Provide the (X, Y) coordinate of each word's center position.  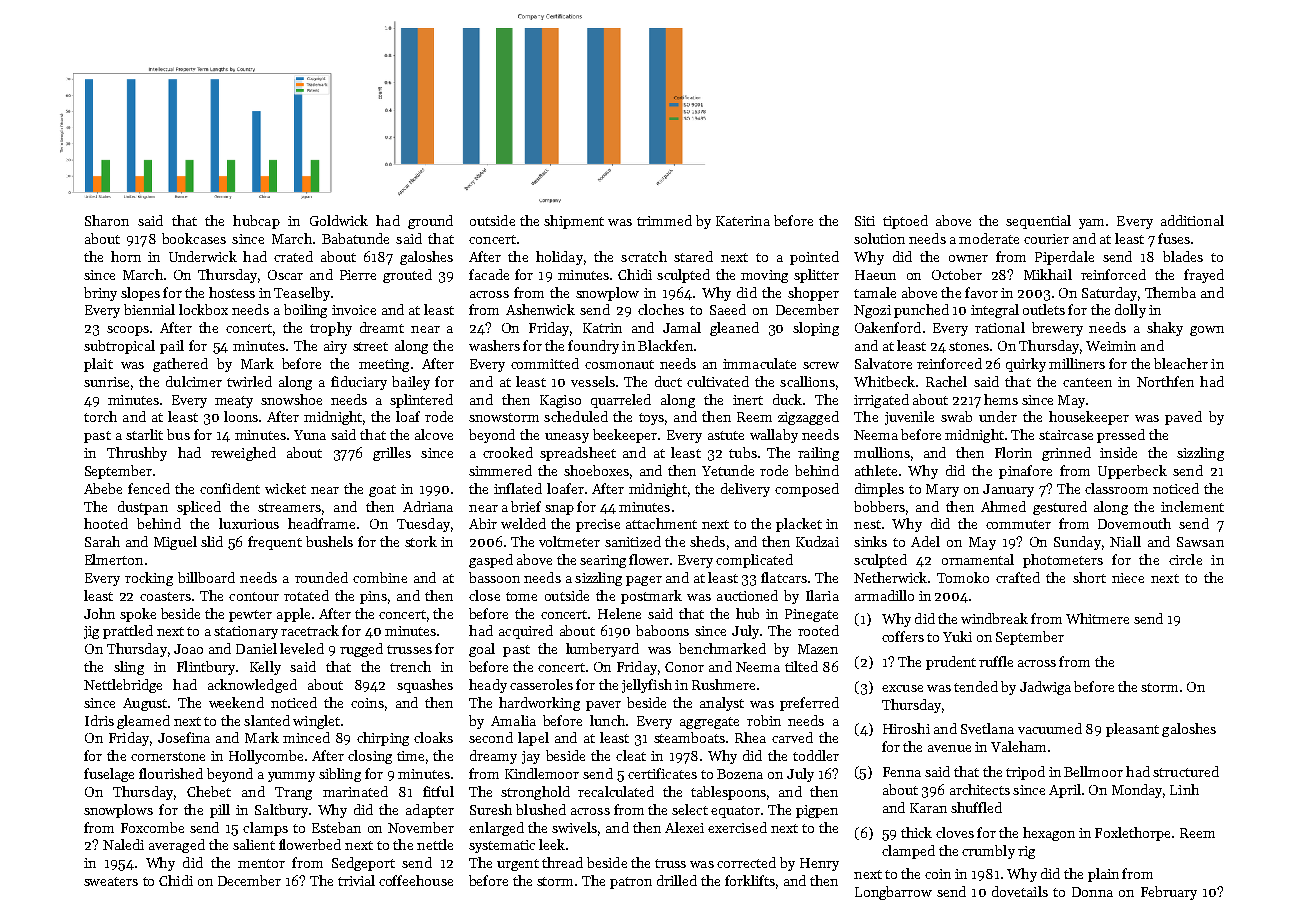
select (690, 809)
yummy (291, 777)
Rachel (946, 381)
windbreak (994, 618)
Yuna (310, 435)
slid (212, 541)
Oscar (285, 275)
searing (603, 561)
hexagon (1049, 834)
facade (489, 274)
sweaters (111, 881)
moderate (989, 238)
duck (787, 399)
